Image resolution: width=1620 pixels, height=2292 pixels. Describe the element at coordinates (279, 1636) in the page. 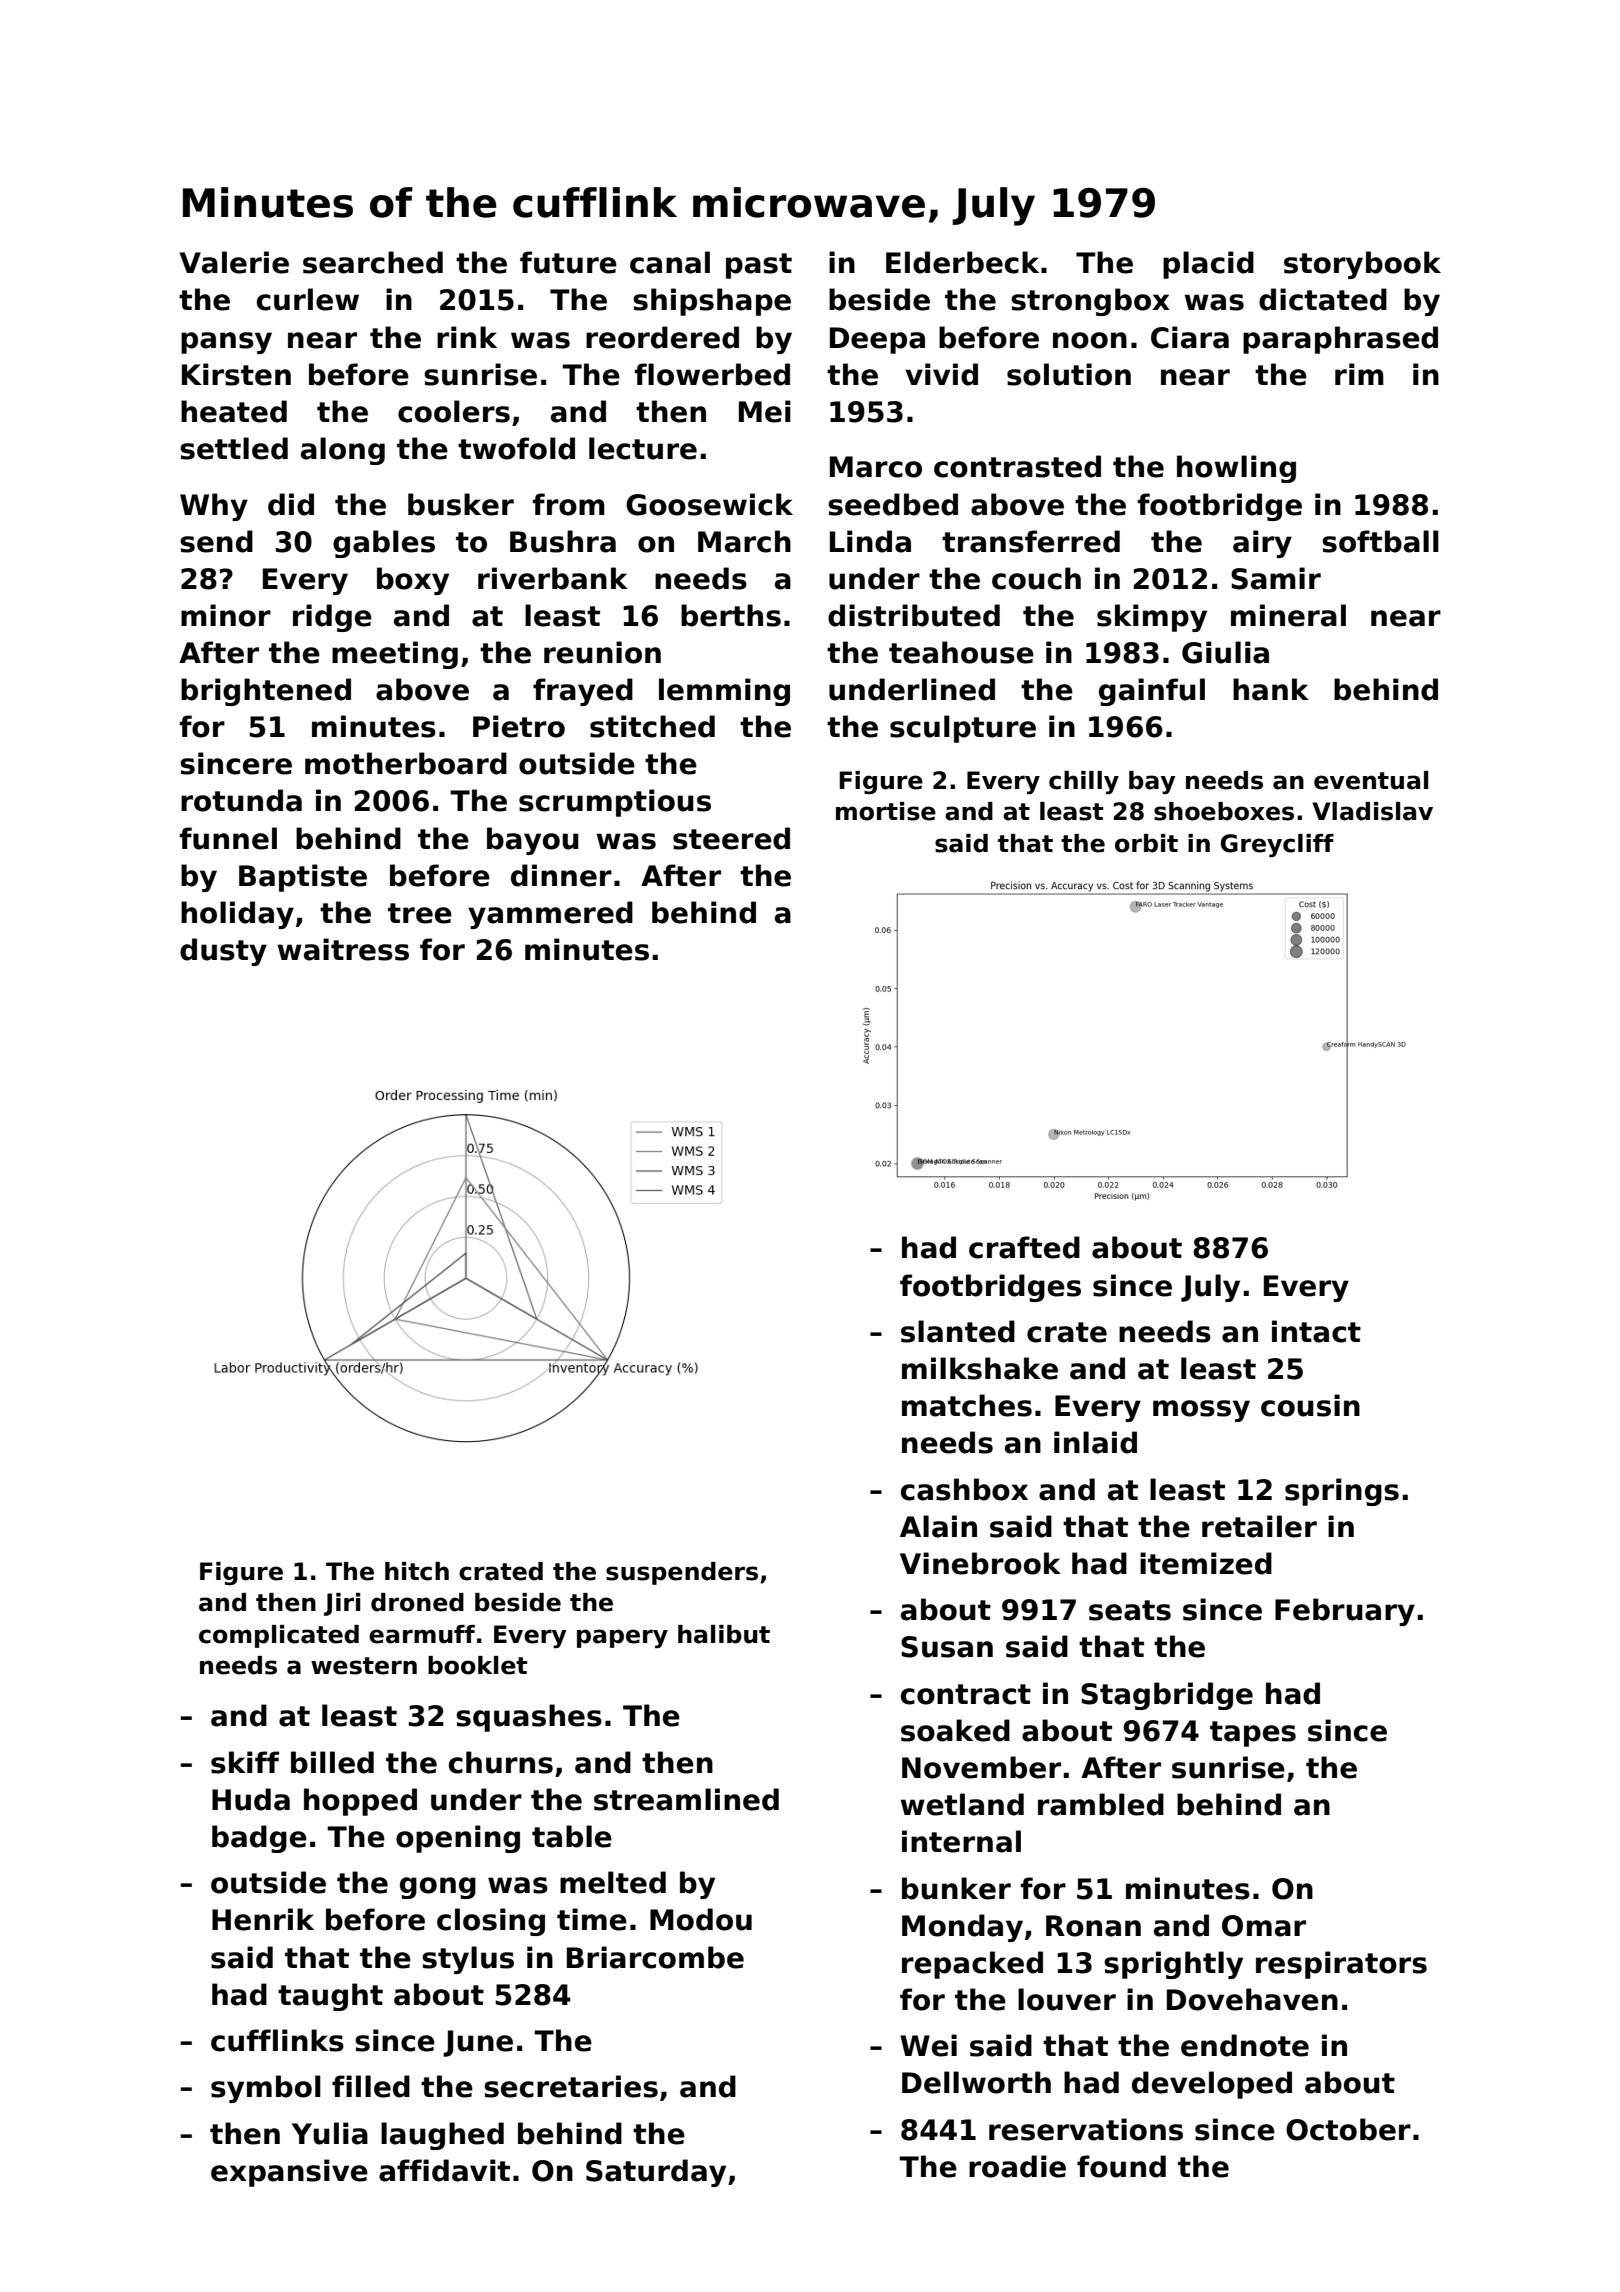

I see `complicated` at that location.
